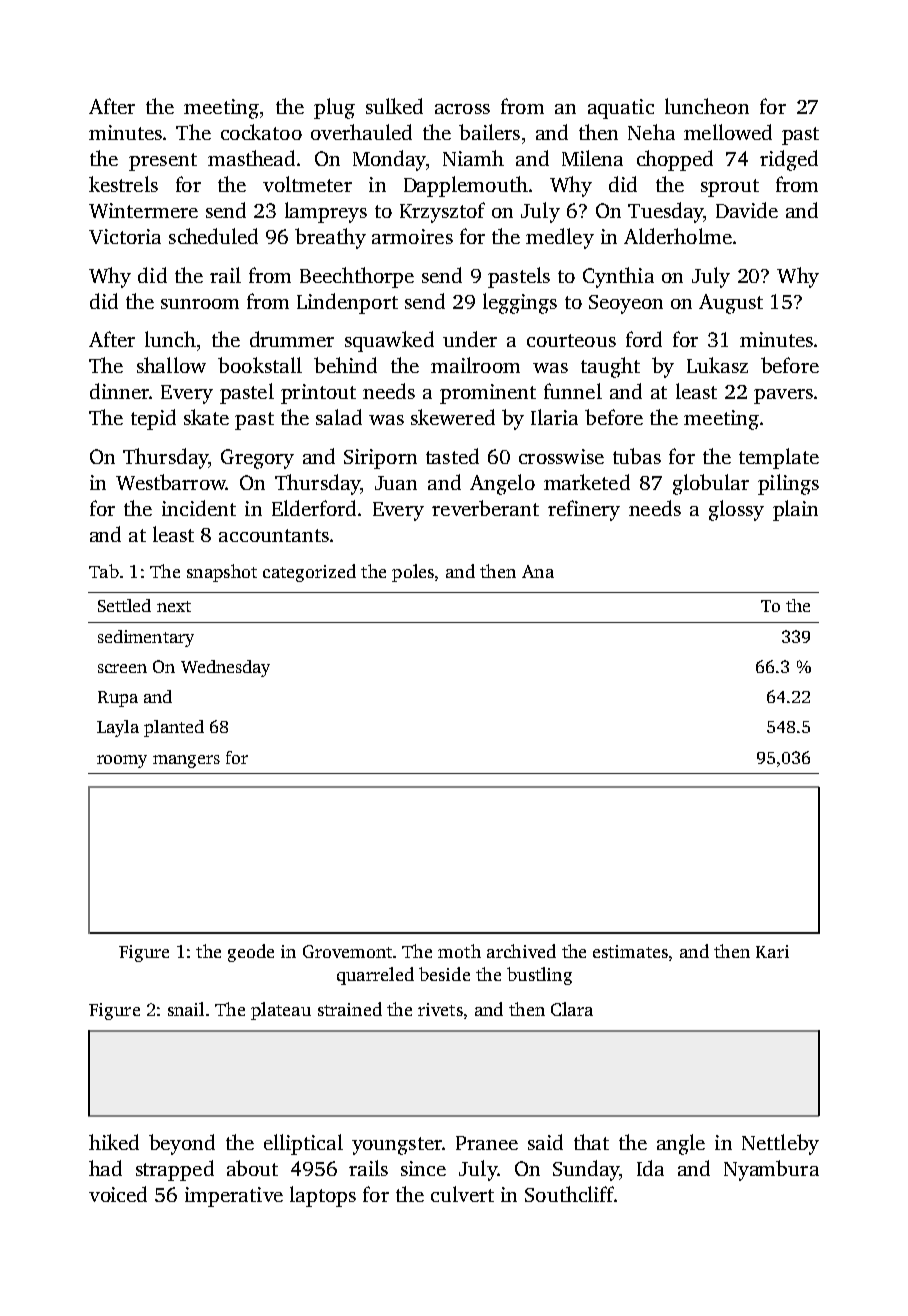 Image resolution: width=908 pixels, height=1316 pixels. I want to click on Tuesday, so click(665, 212).
